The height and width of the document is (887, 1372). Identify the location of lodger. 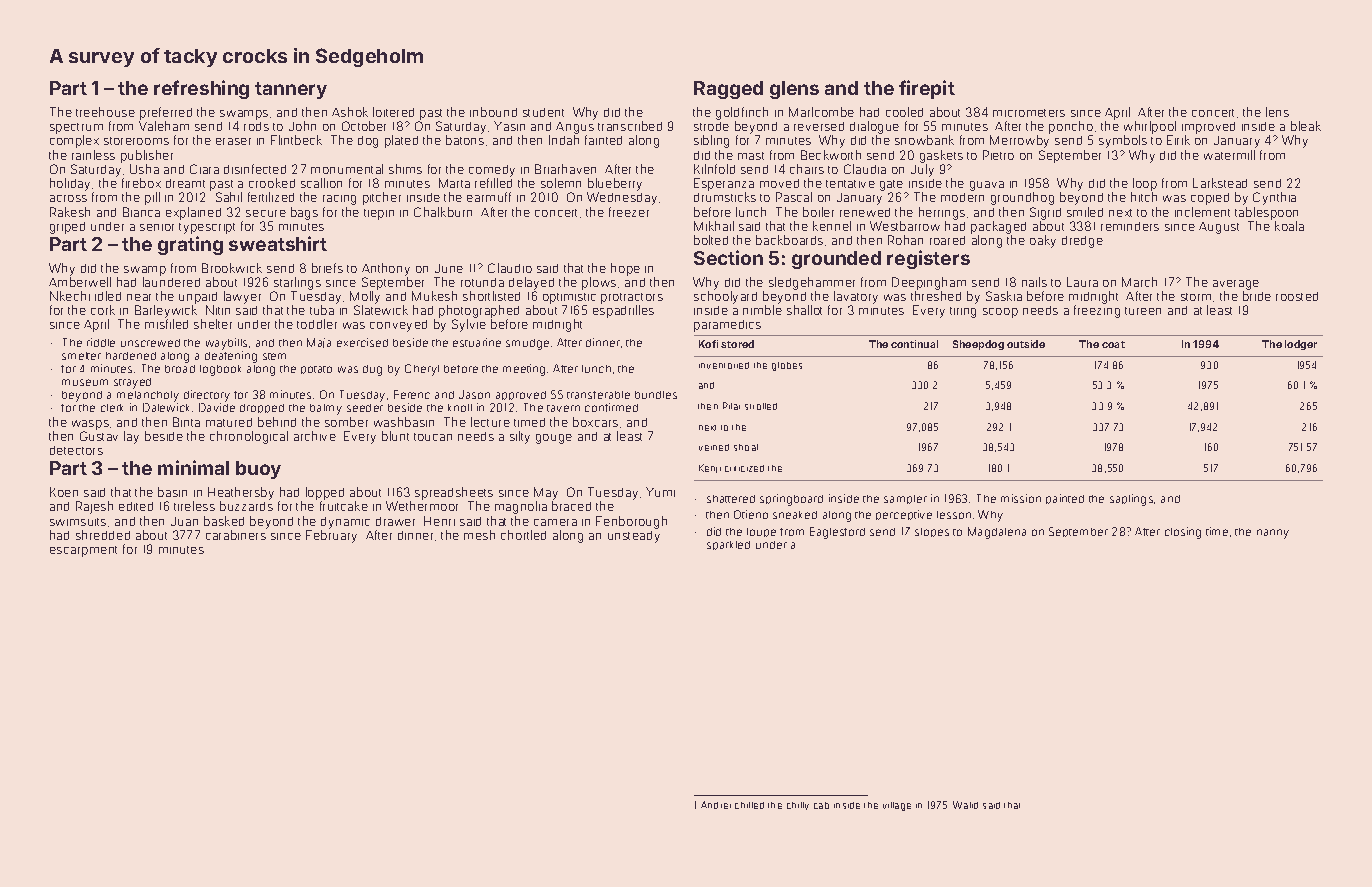
(1301, 345).
